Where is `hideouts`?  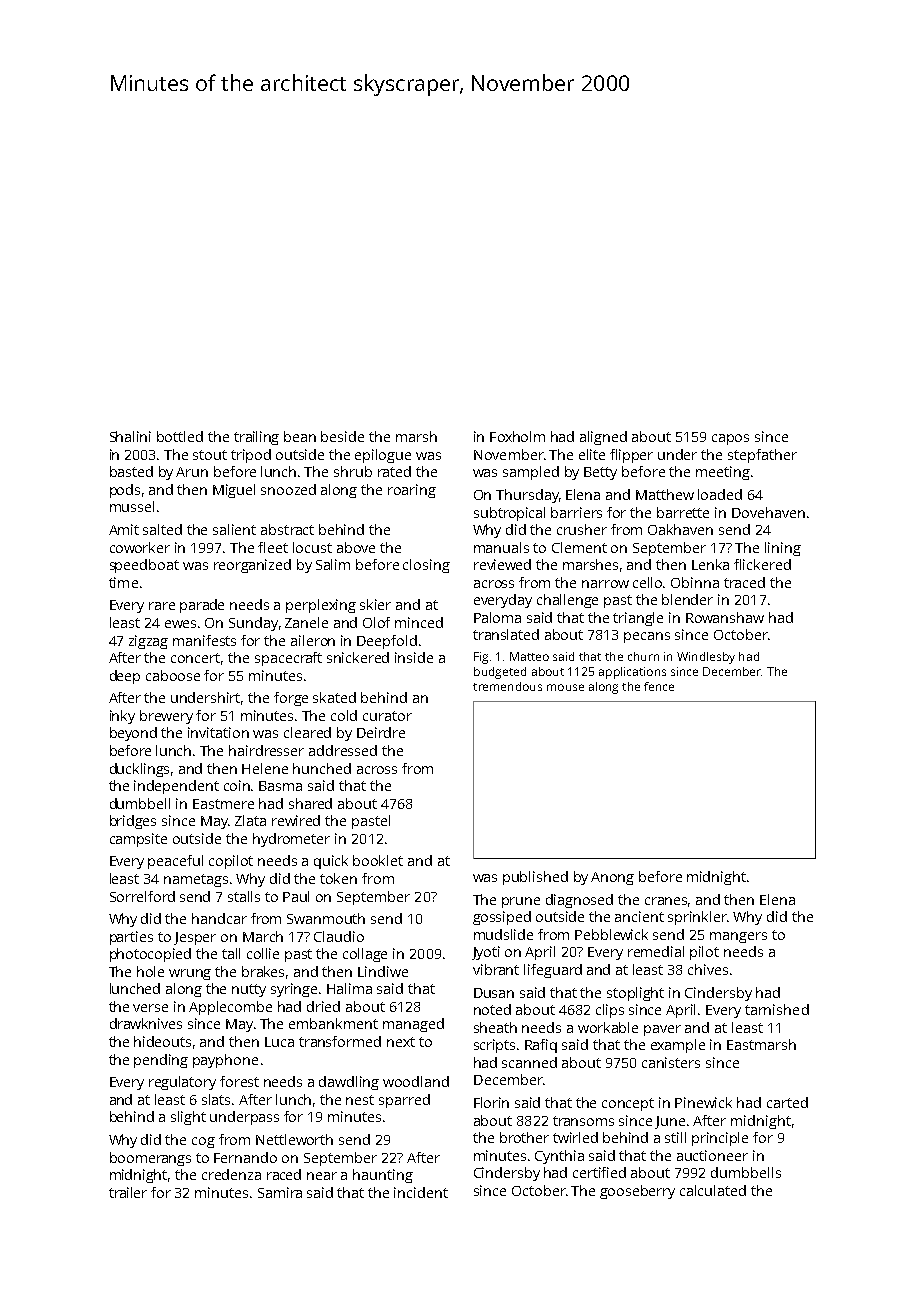
hideouts is located at coordinates (162, 1041).
